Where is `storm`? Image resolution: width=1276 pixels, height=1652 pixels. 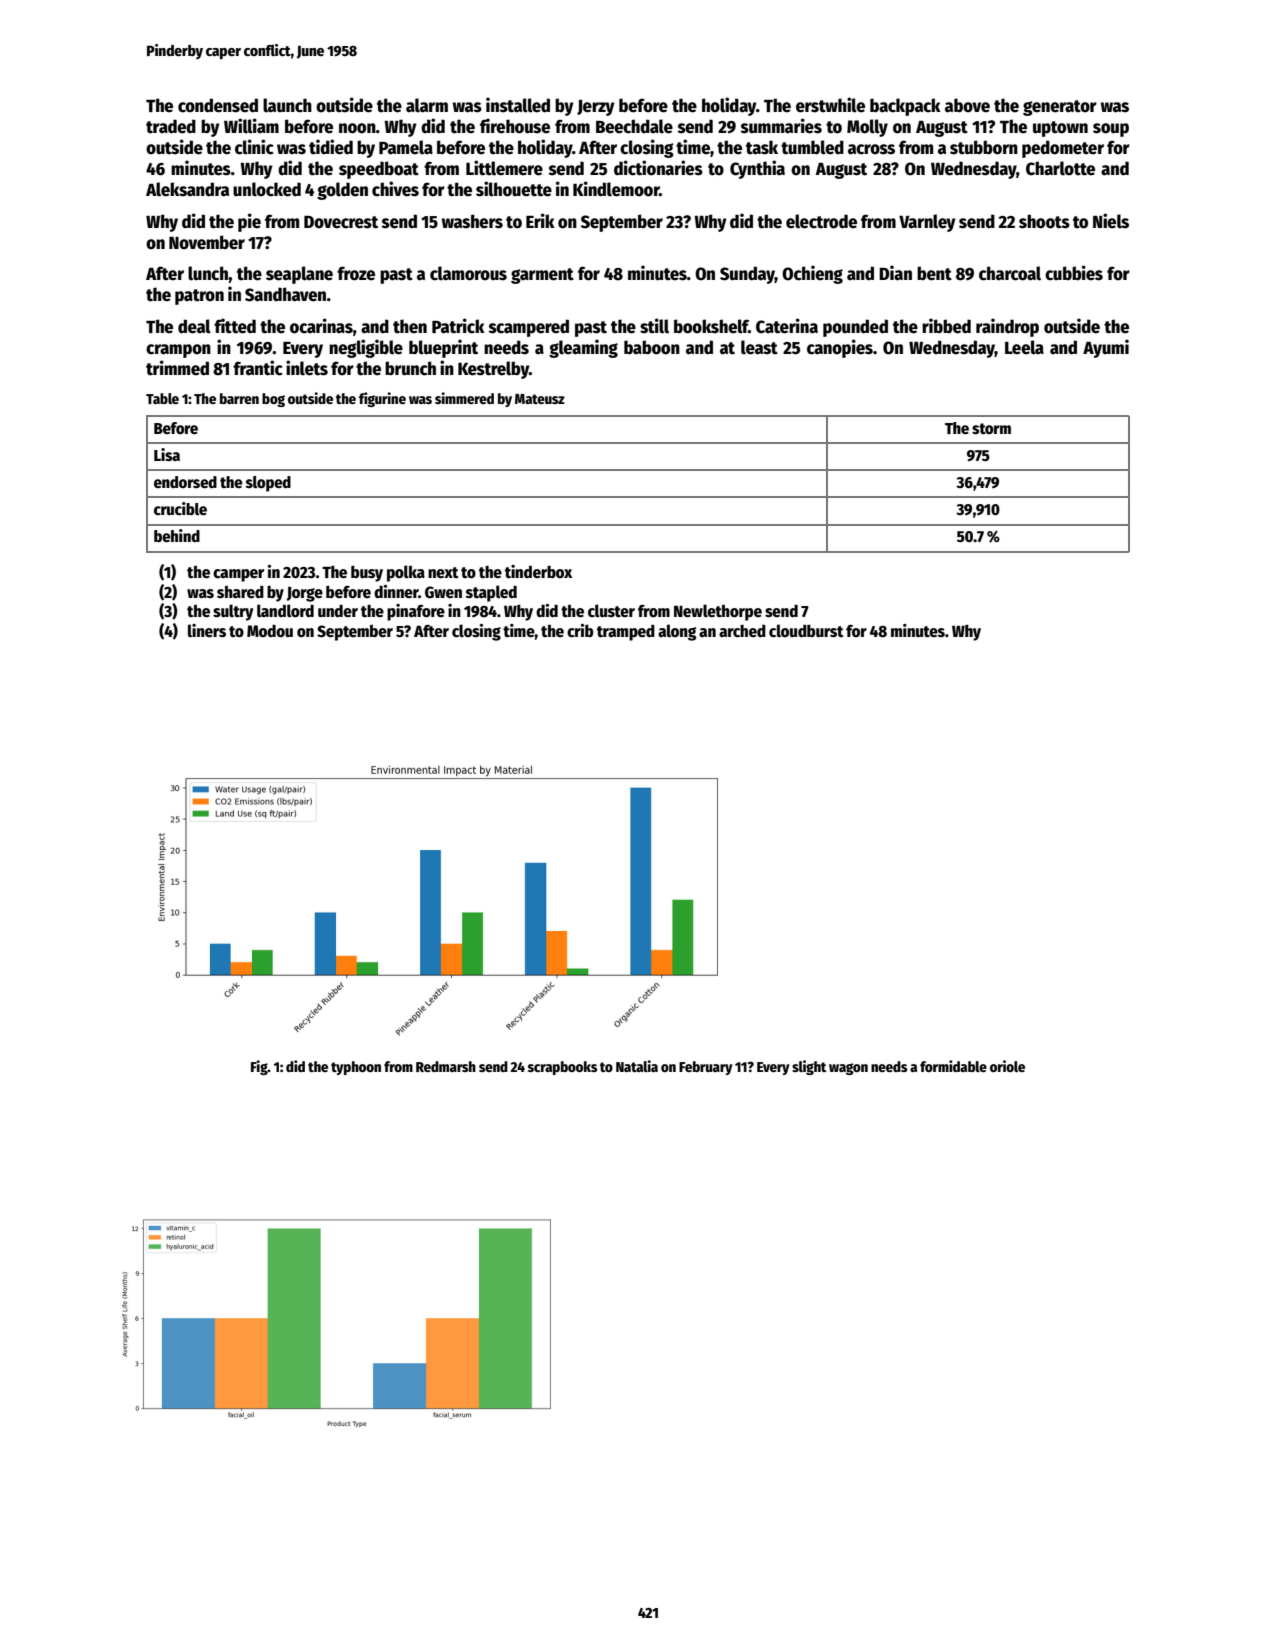
storm is located at coordinates (991, 428).
